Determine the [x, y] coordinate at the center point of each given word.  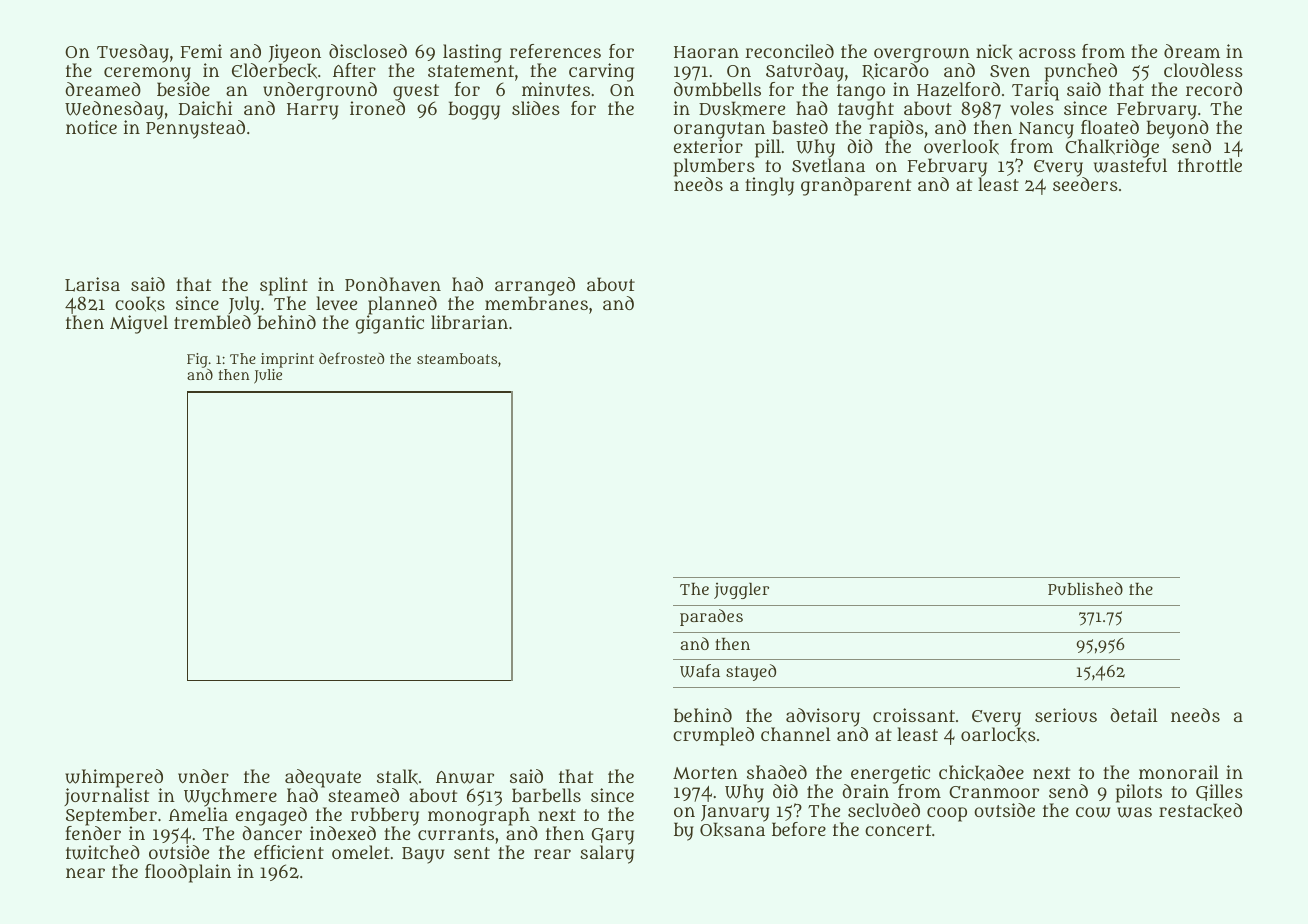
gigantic [390, 324]
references [555, 51]
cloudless [1203, 70]
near [85, 873]
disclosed [368, 51]
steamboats [457, 358]
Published [1085, 588]
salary [607, 855]
